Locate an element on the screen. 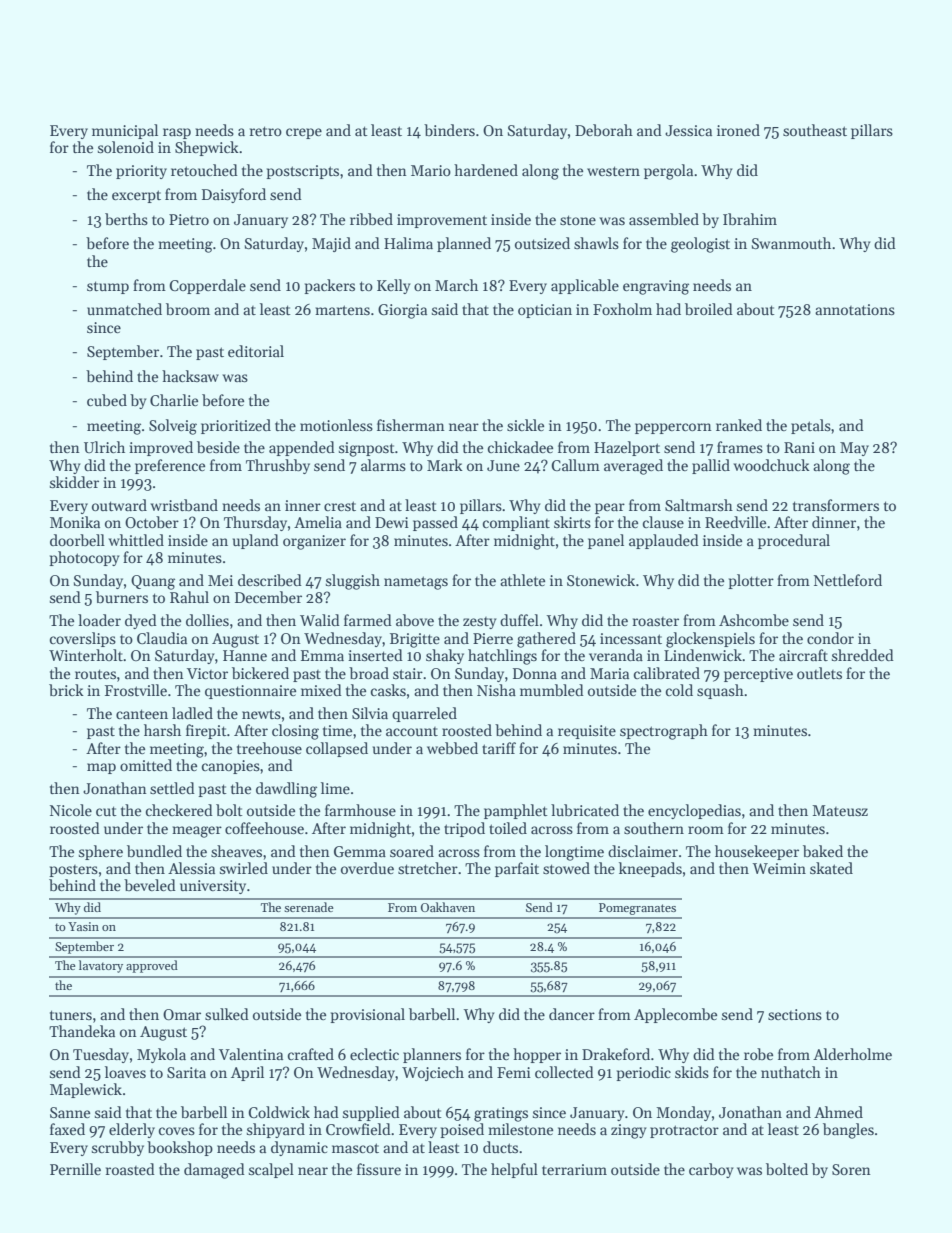  canopies is located at coordinates (231, 767).
